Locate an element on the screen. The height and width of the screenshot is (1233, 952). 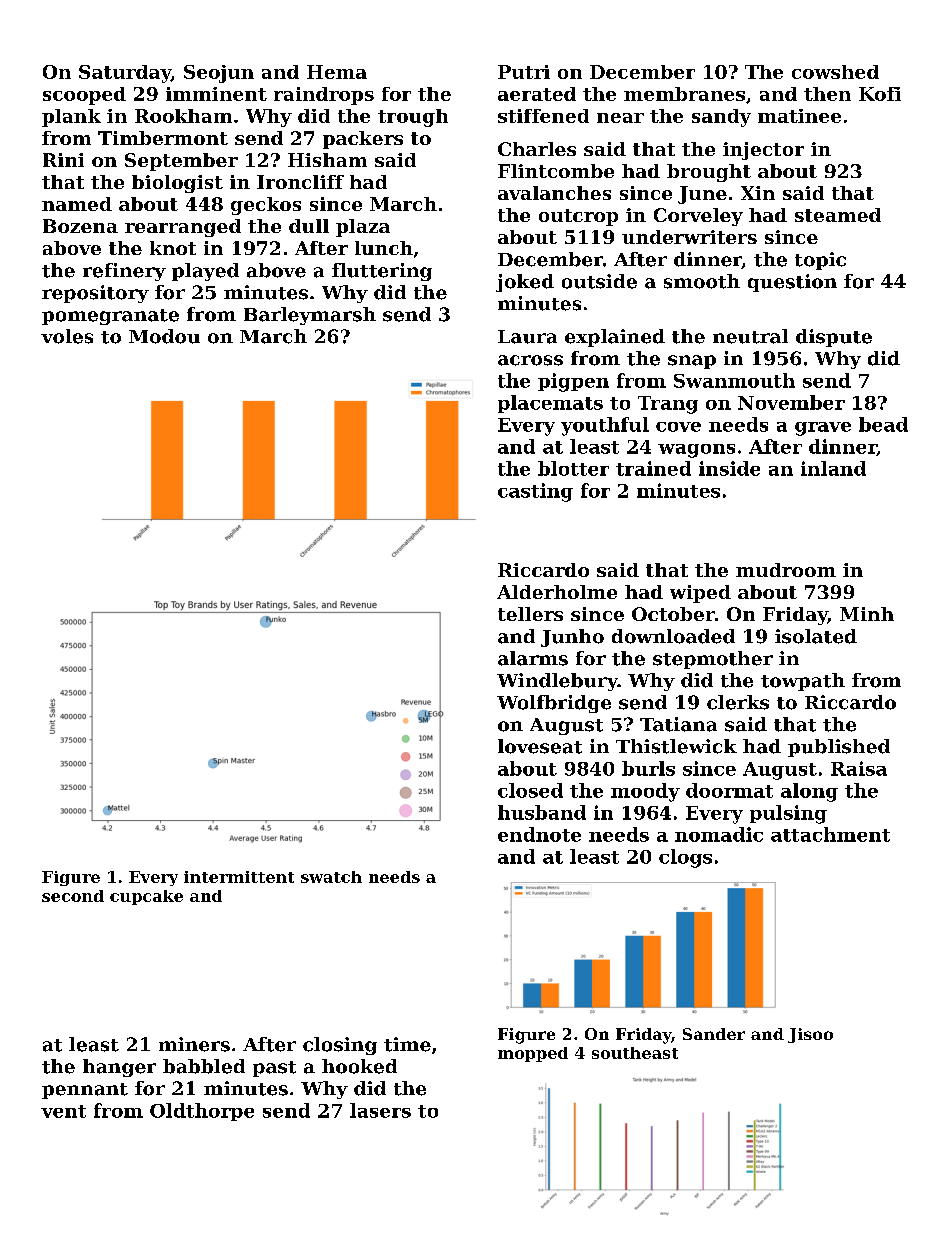
Swanmouth is located at coordinates (734, 380).
